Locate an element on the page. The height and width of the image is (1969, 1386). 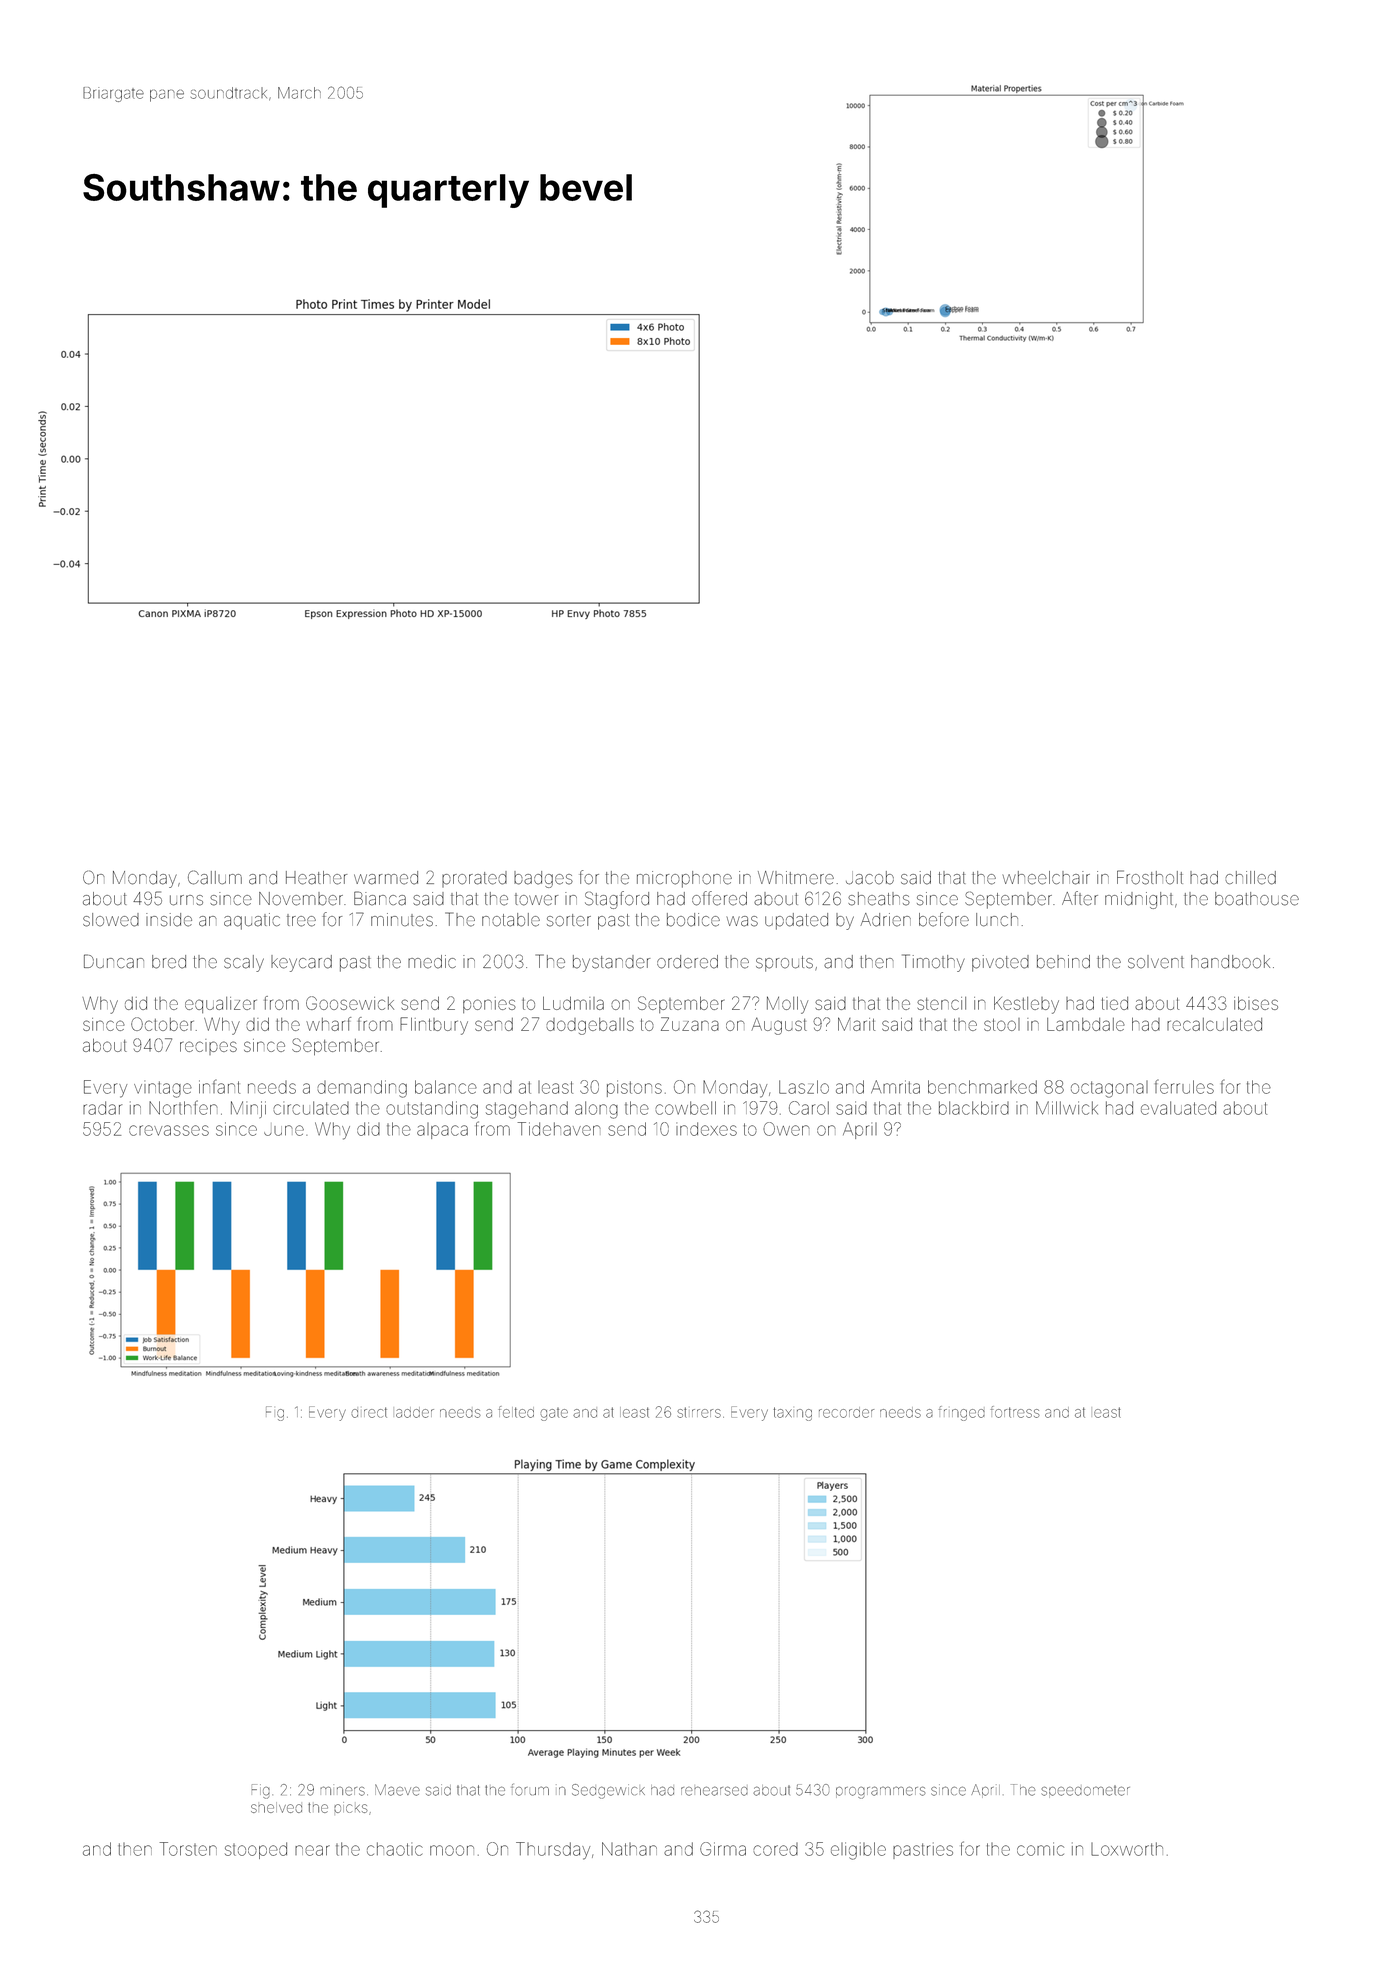
speedometer is located at coordinates (1086, 1791).
